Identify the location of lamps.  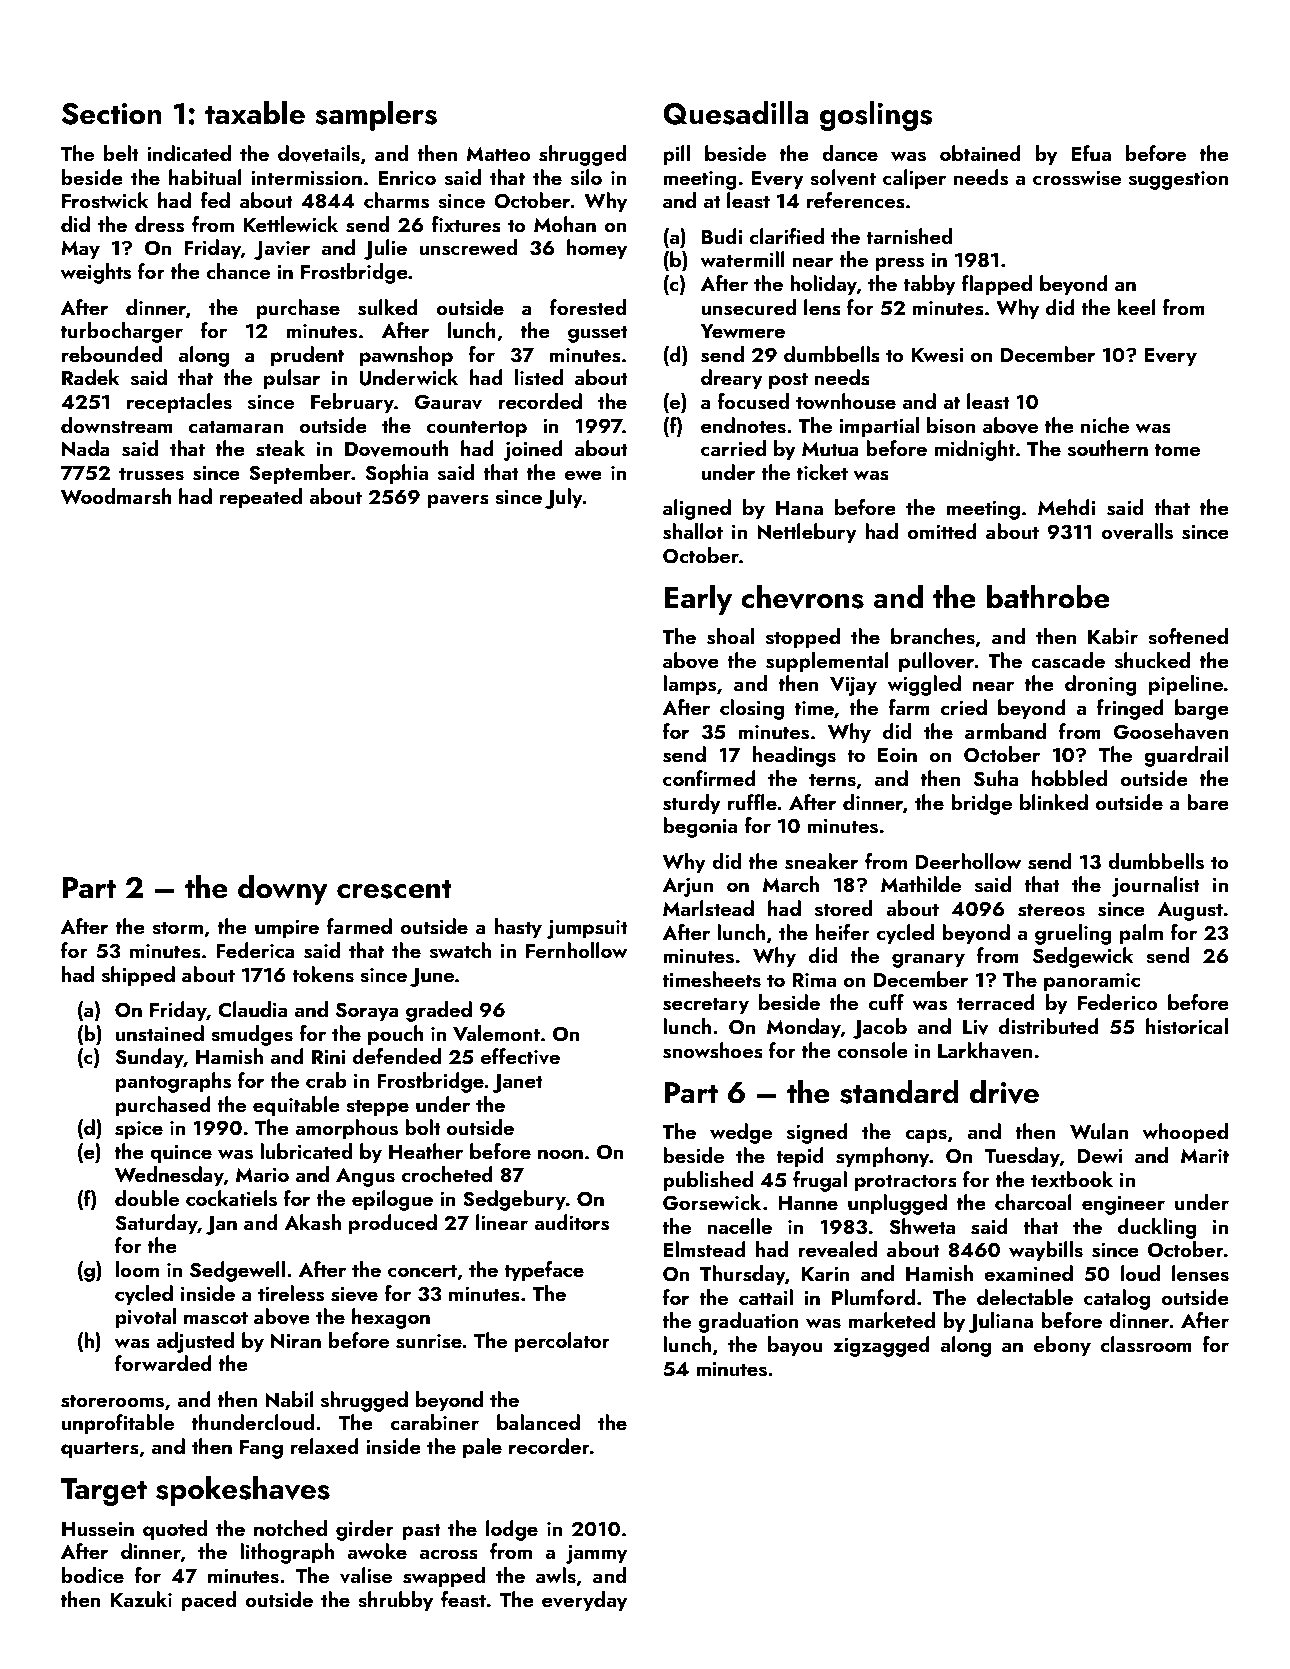
(689, 685).
